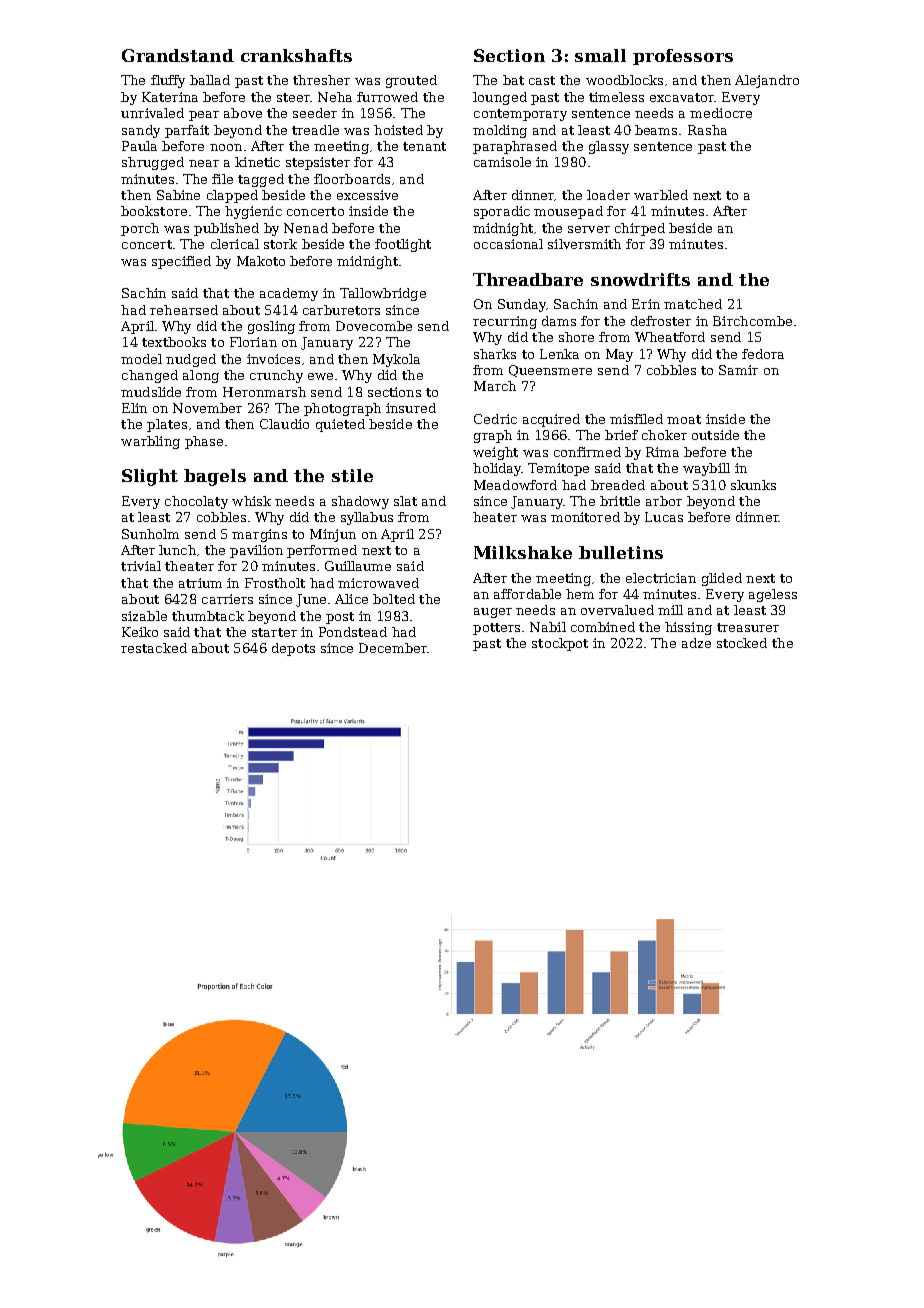 Image resolution: width=924 pixels, height=1308 pixels. I want to click on occasional, so click(508, 244).
